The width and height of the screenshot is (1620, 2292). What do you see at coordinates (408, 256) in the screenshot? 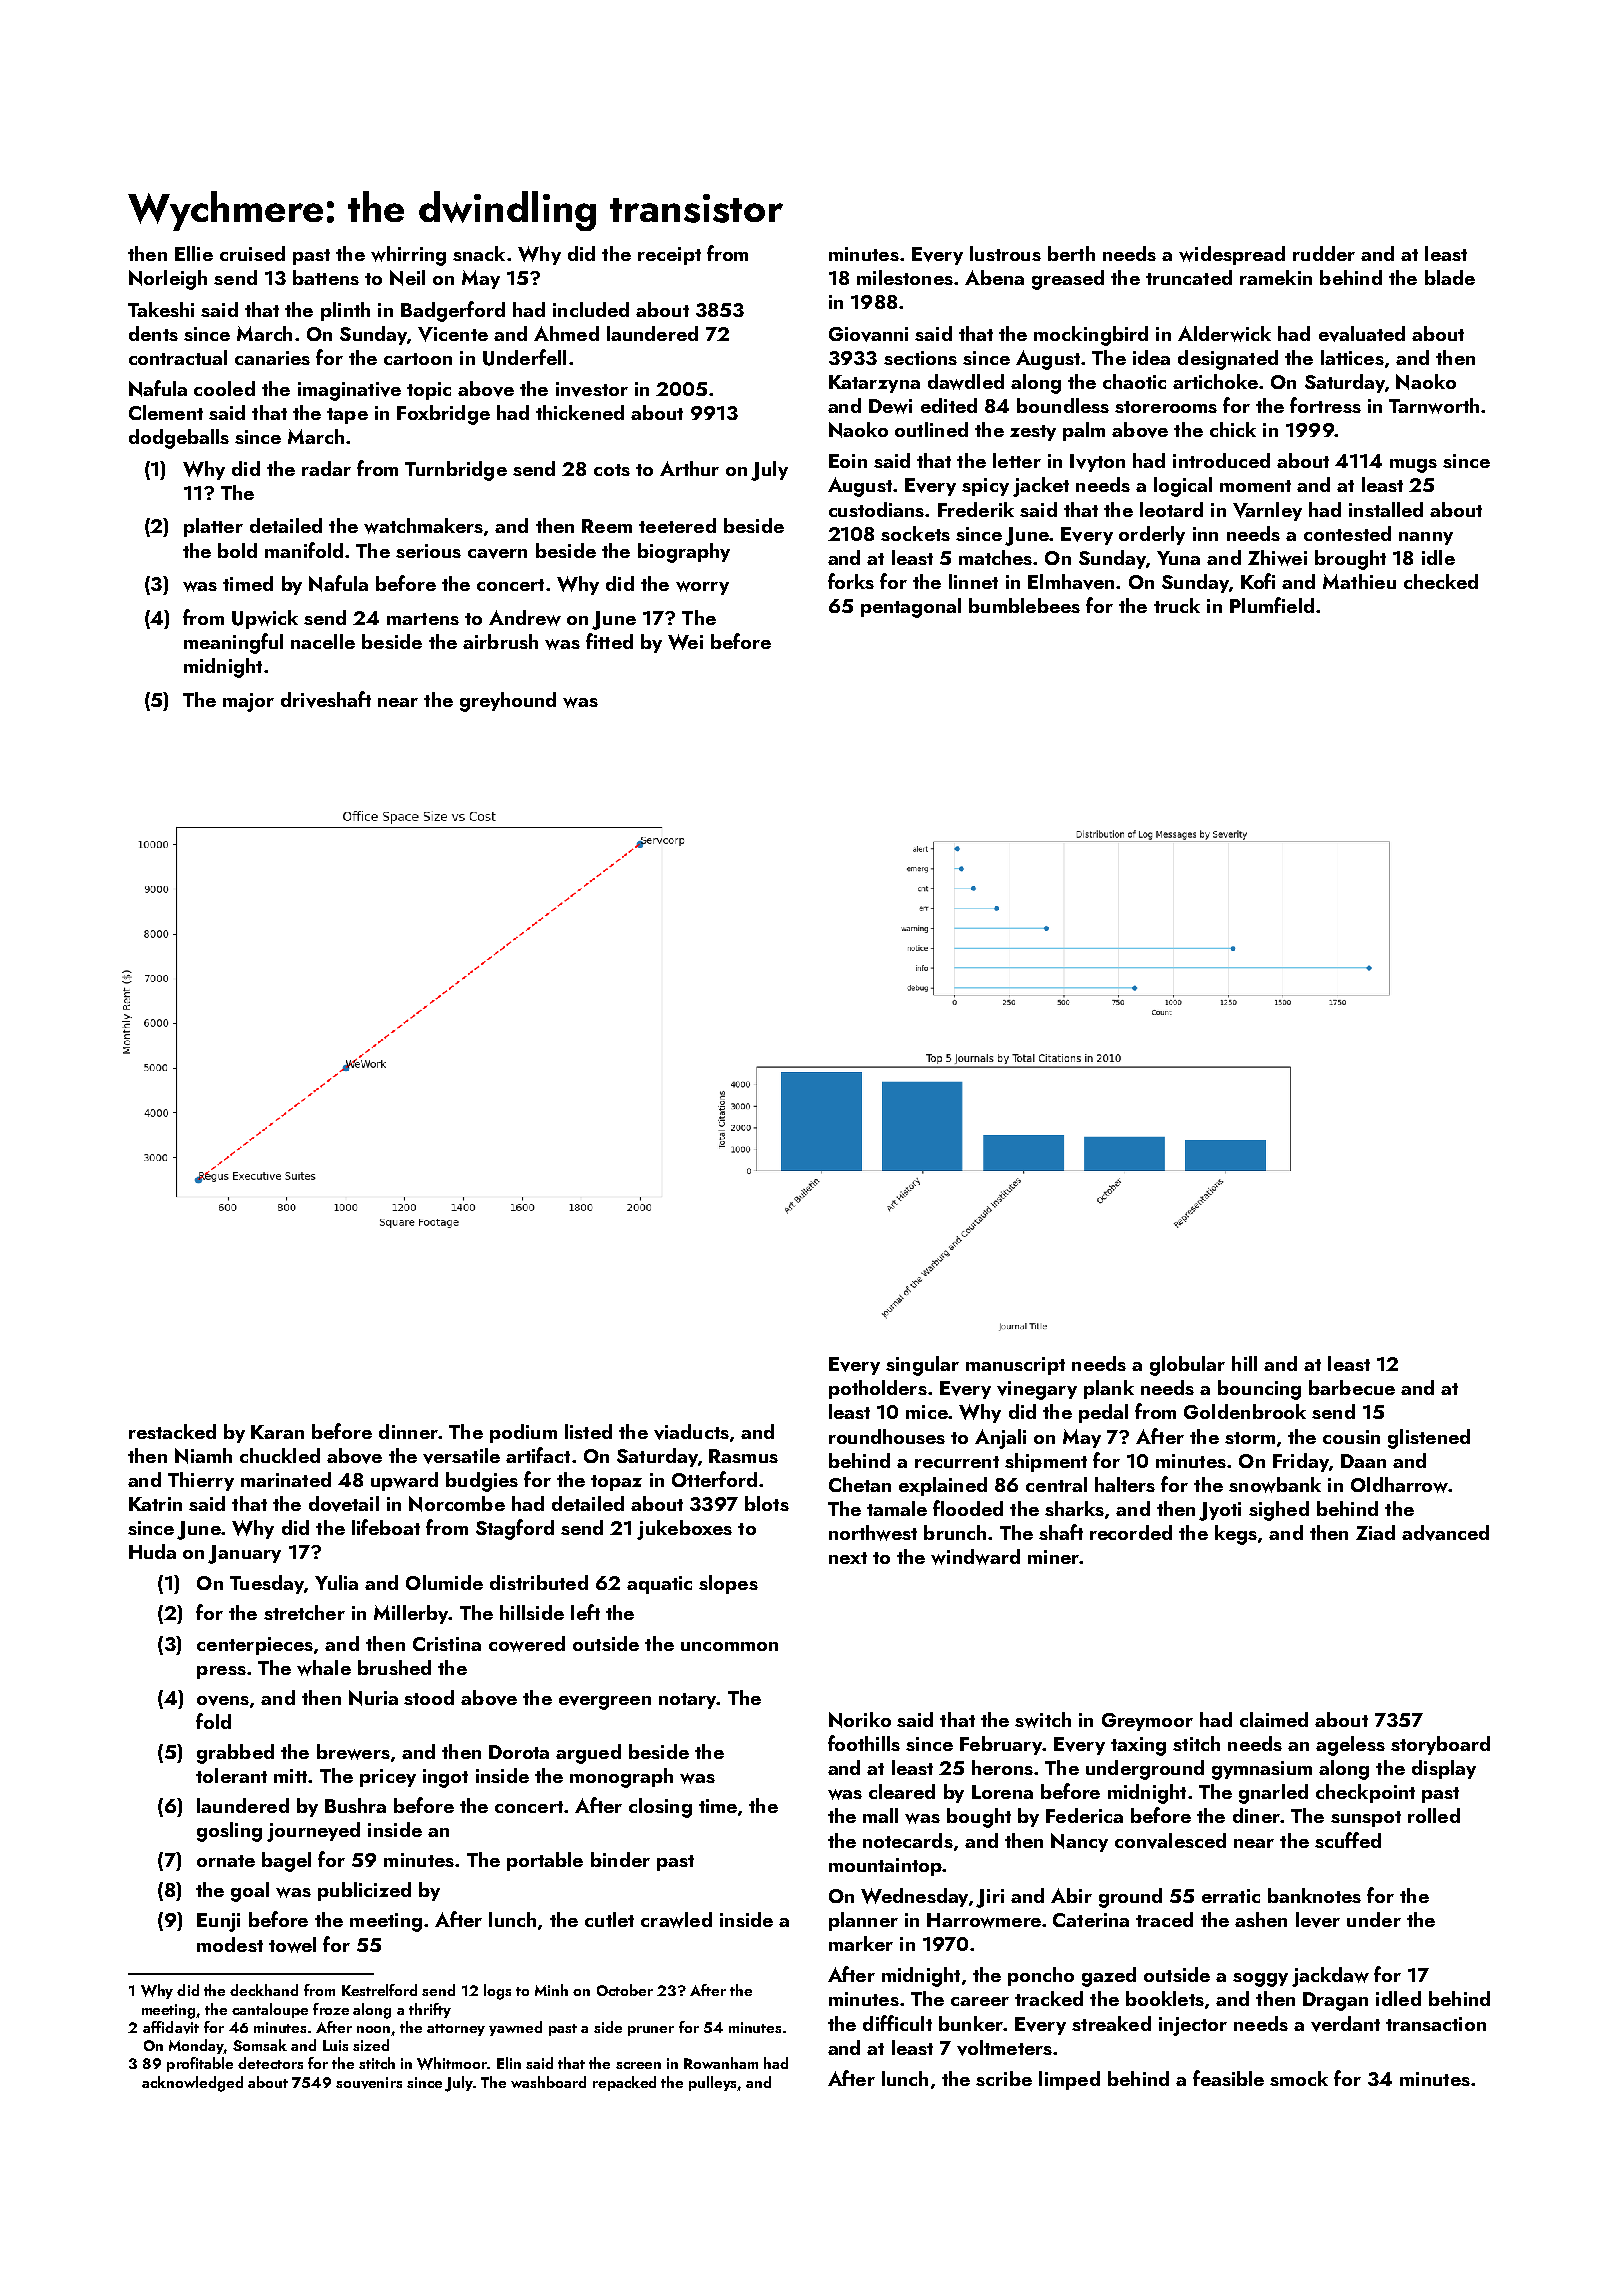
I see `whirring` at bounding box center [408, 256].
